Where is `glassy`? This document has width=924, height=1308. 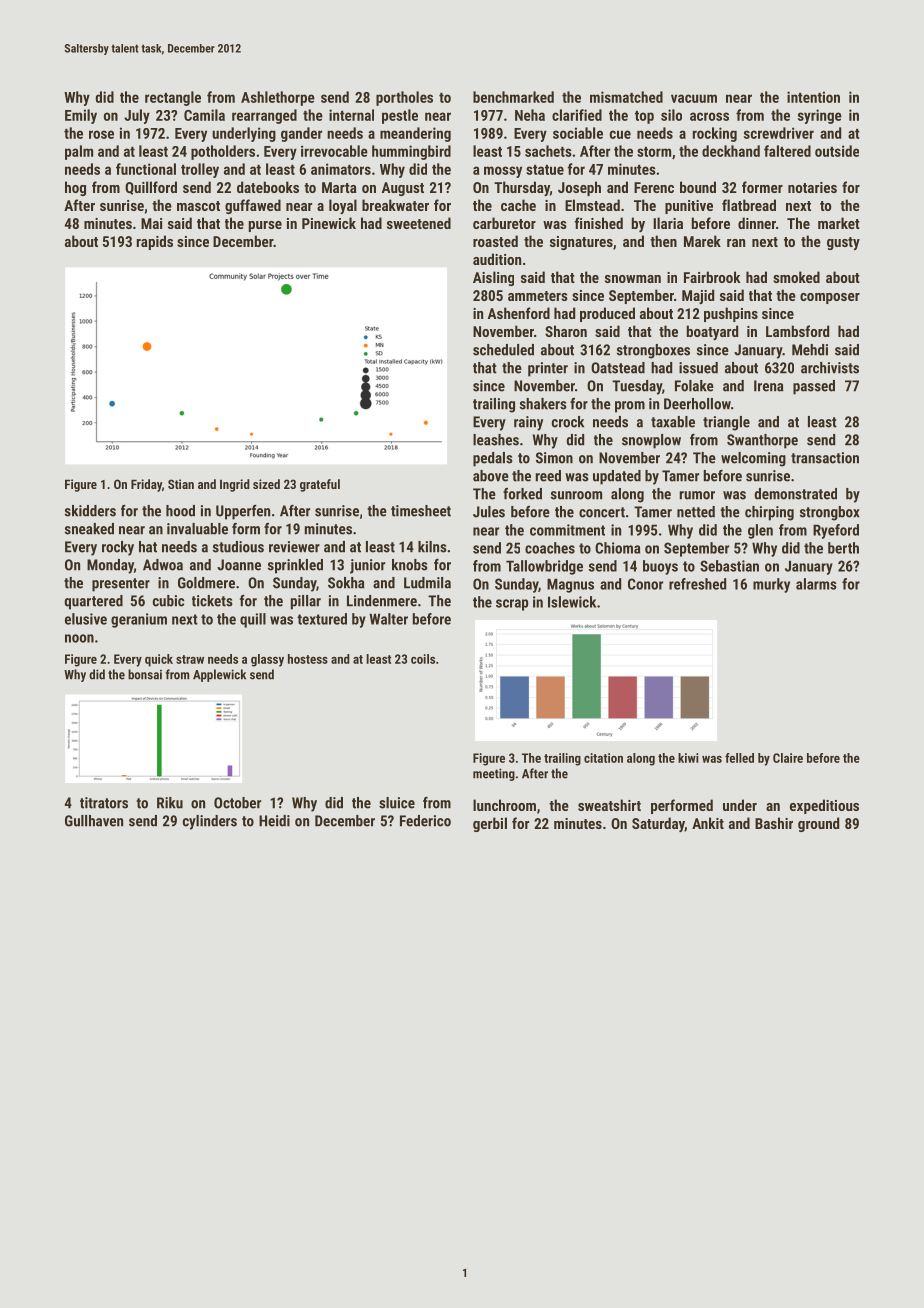
glassy is located at coordinates (267, 660).
